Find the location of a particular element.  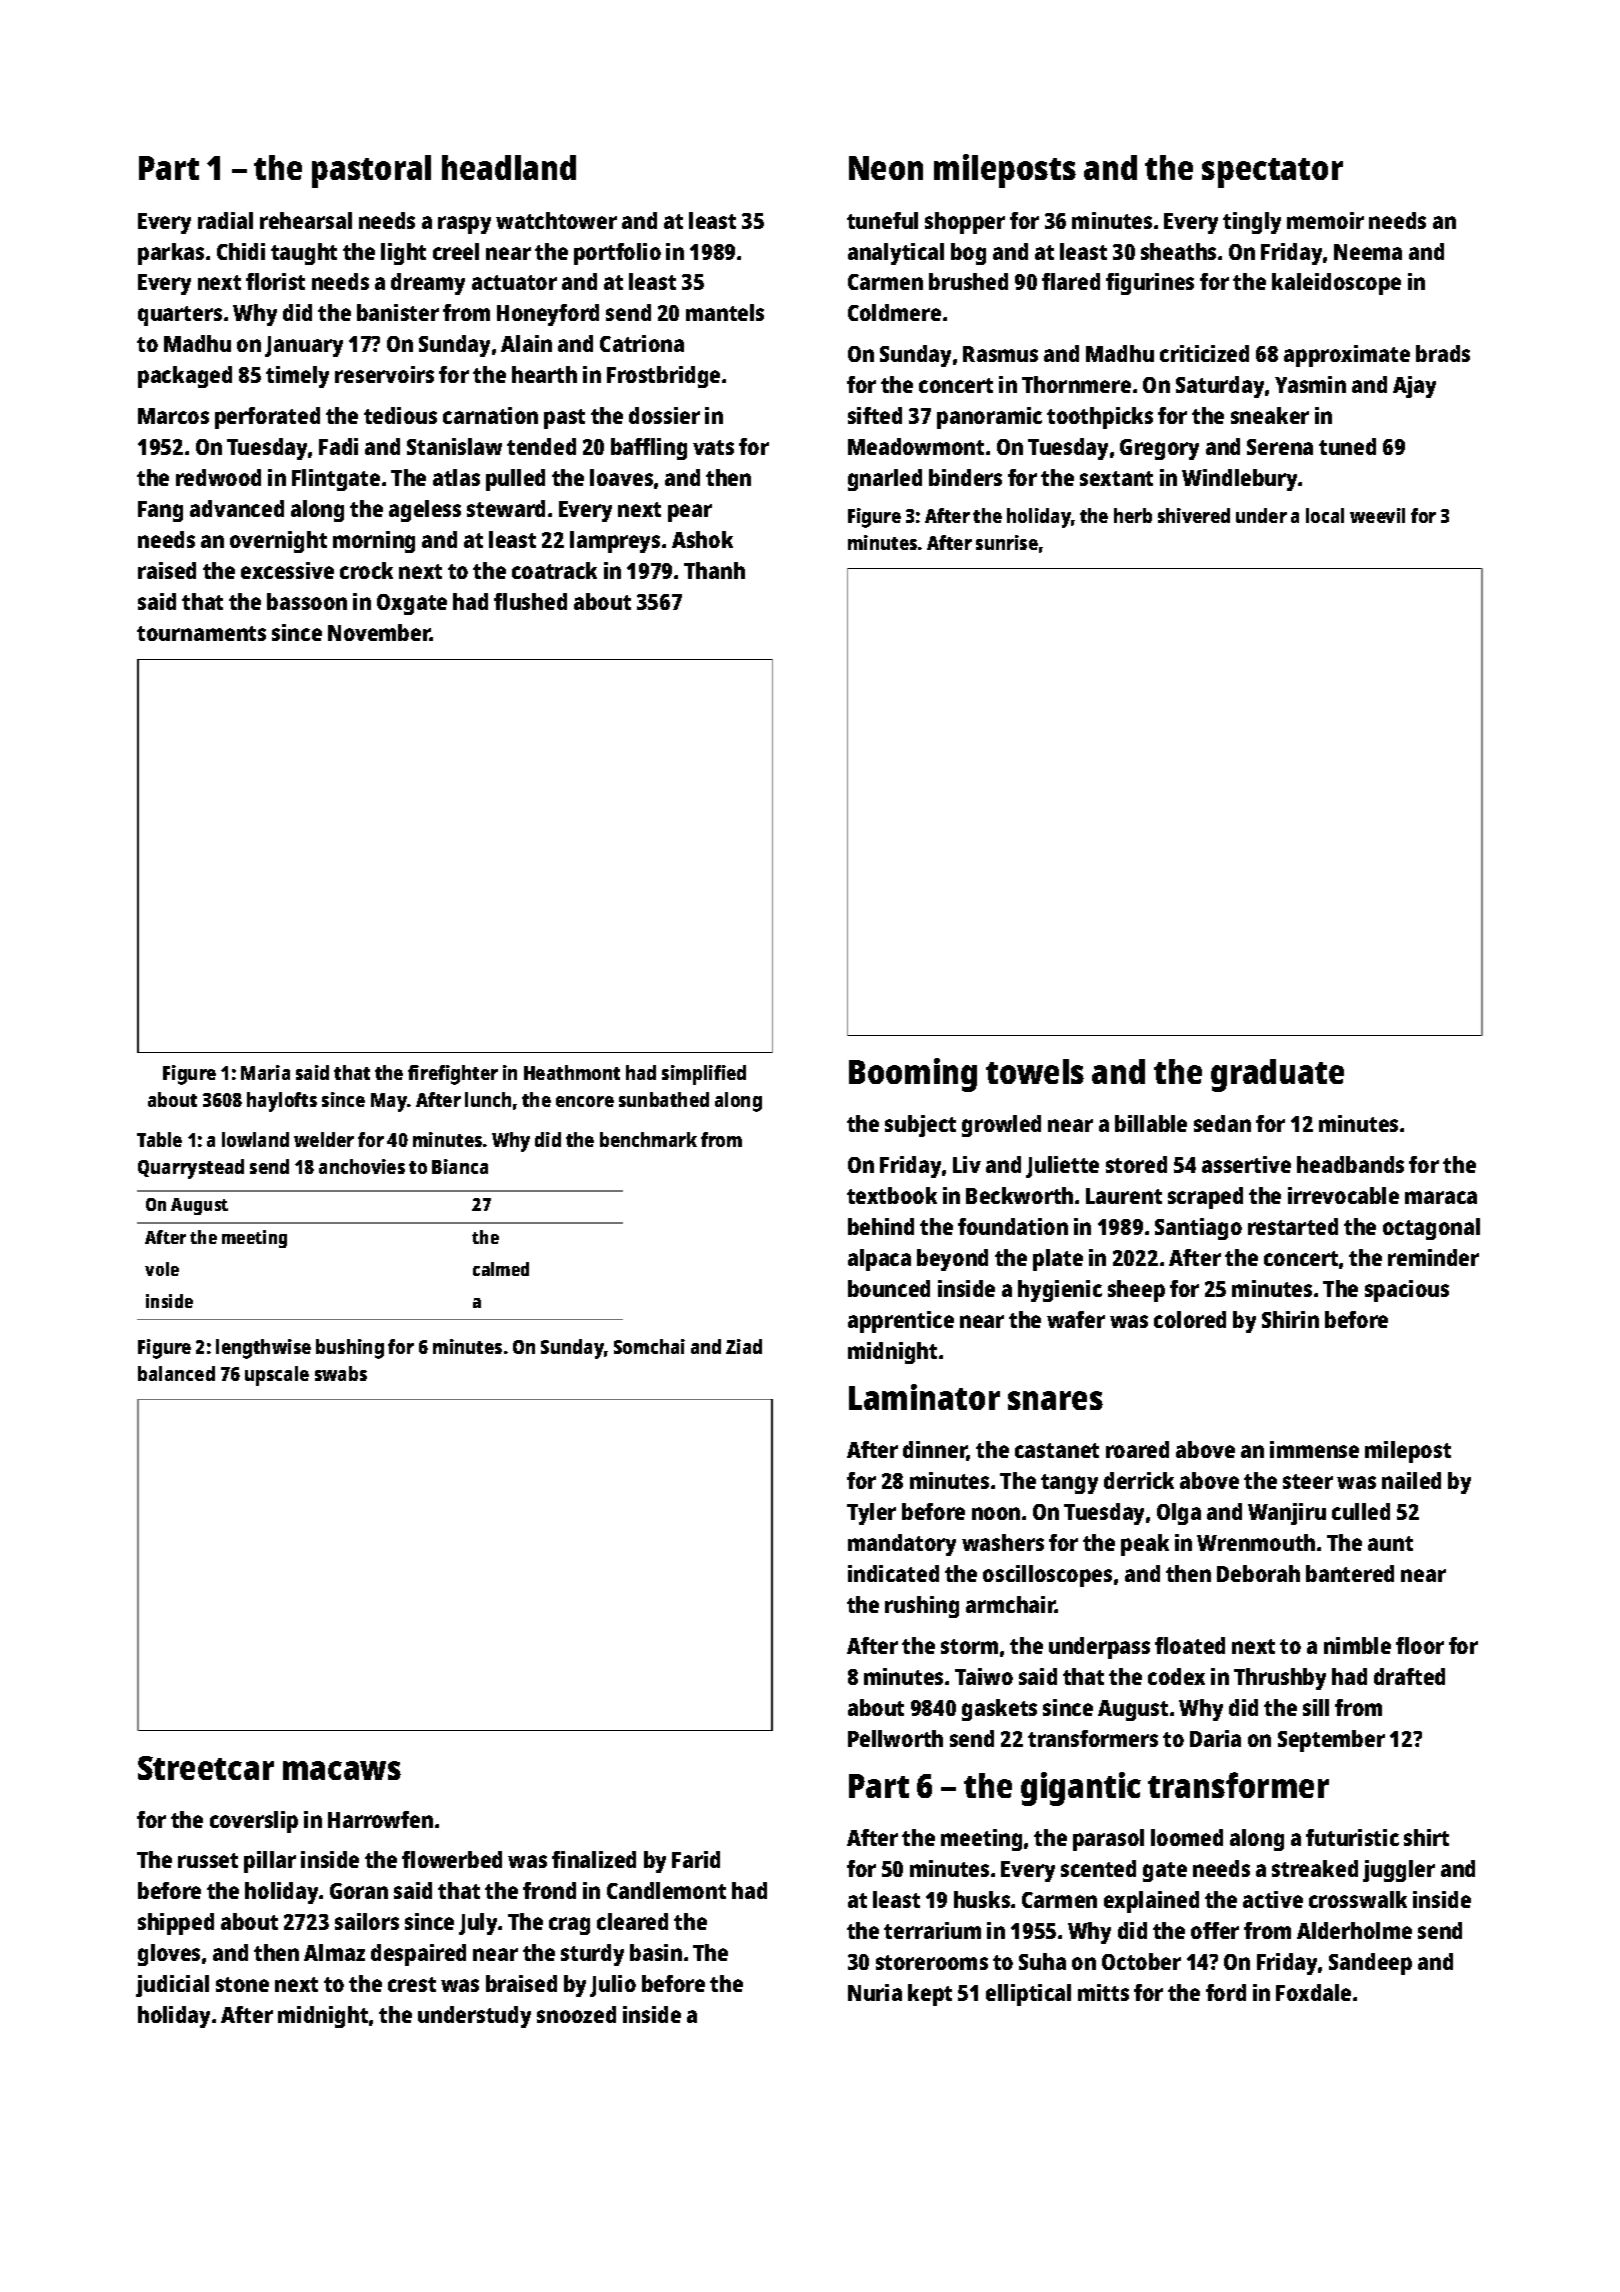

snoozed is located at coordinates (576, 2014).
